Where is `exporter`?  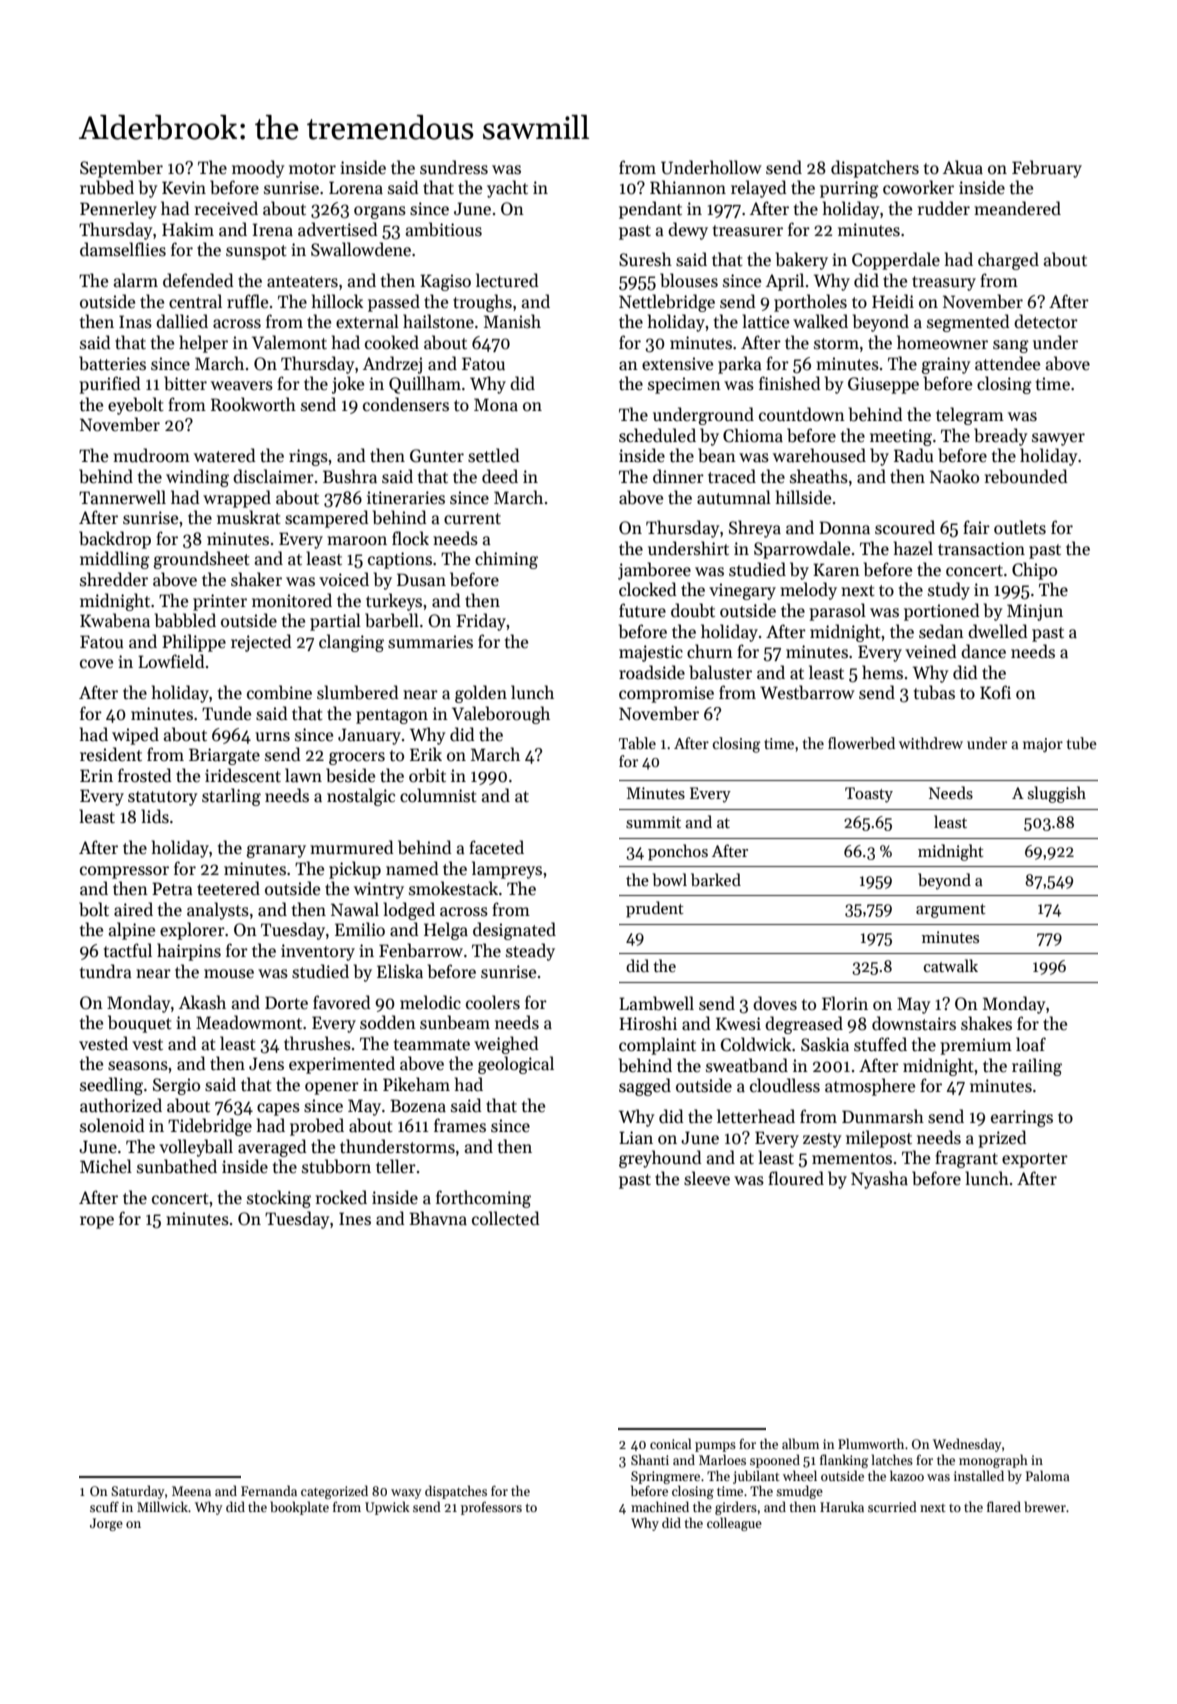
exporter is located at coordinates (1035, 1160).
